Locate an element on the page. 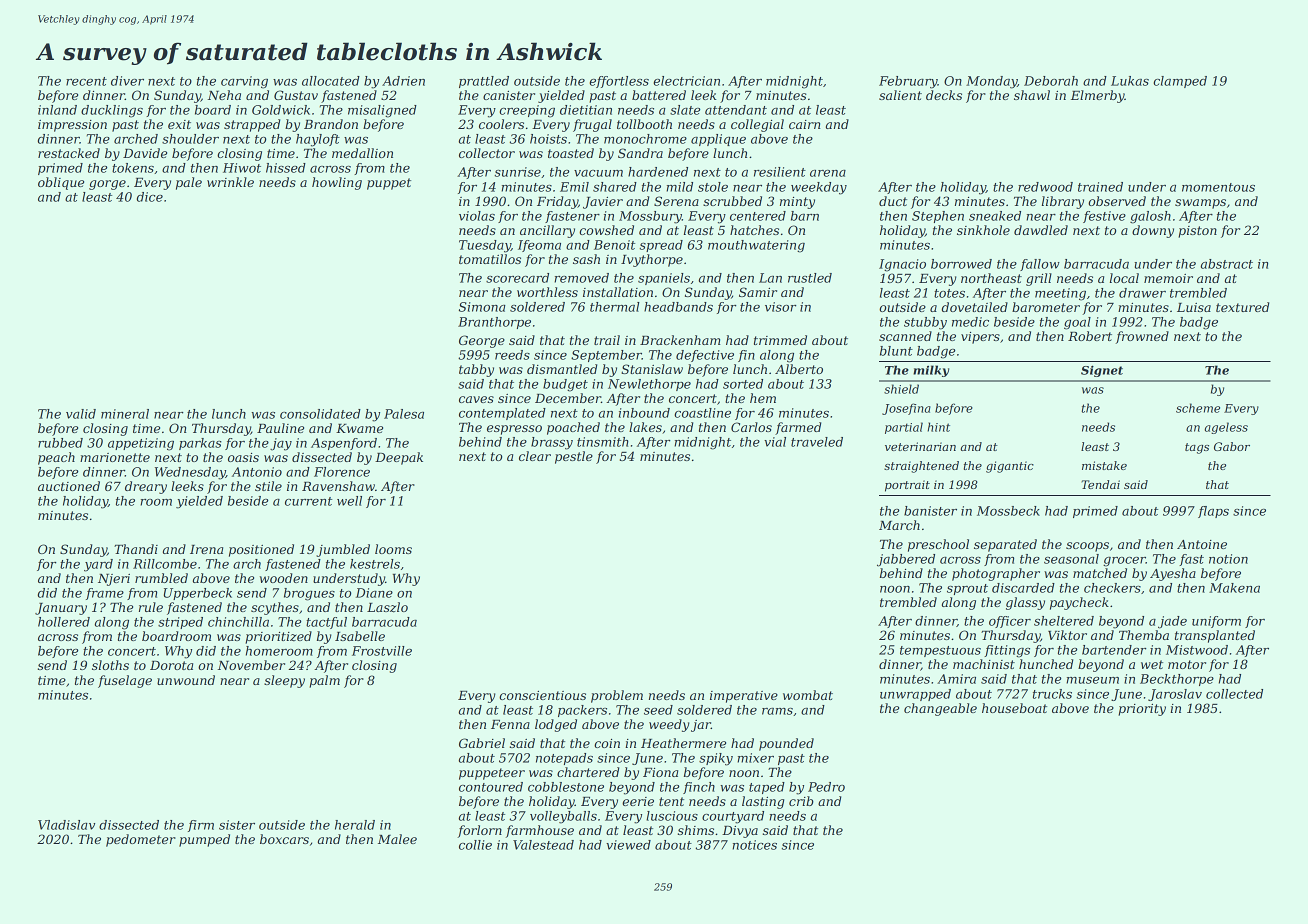  pestle is located at coordinates (574, 457).
